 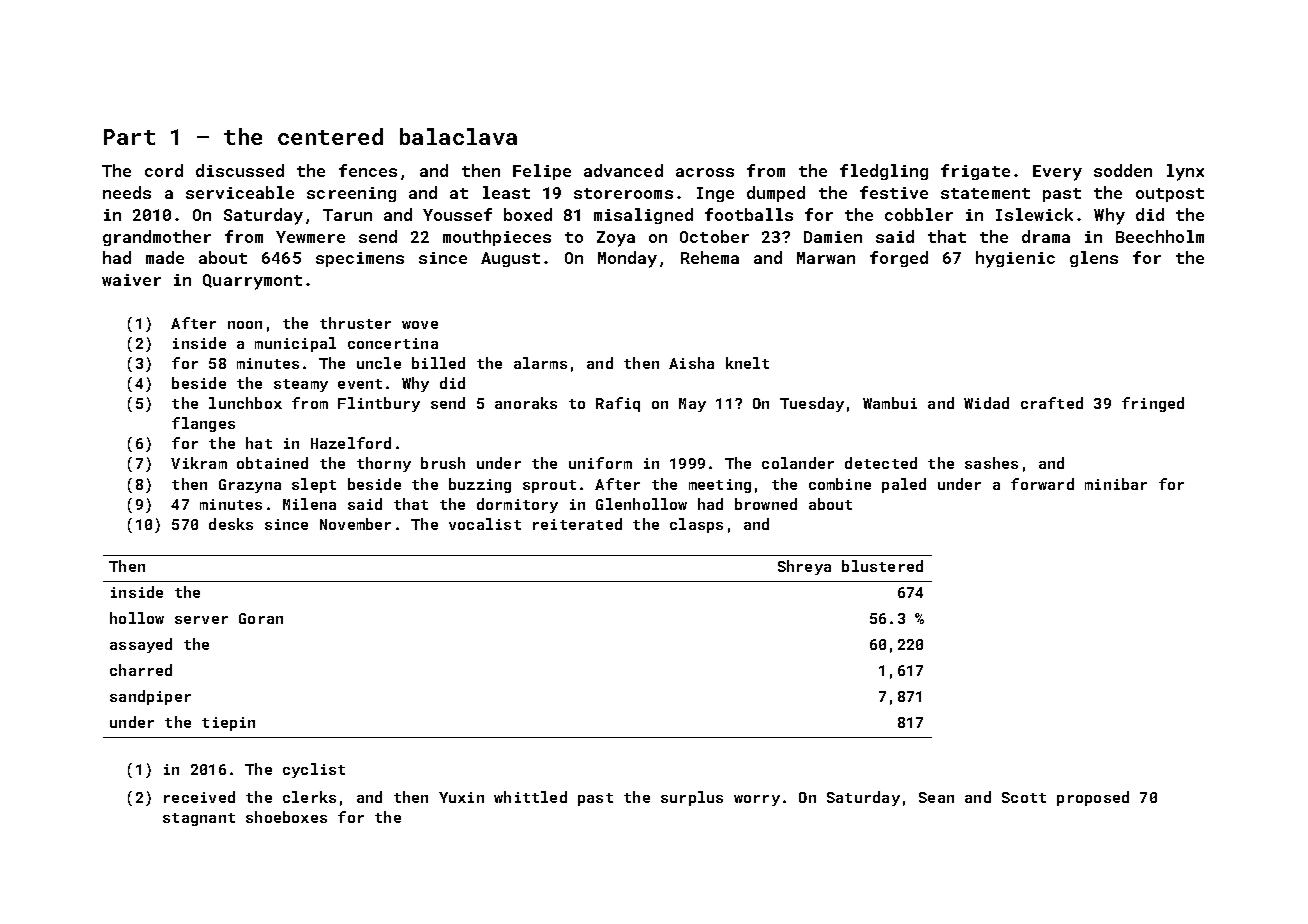 I want to click on Felipe, so click(x=542, y=172).
